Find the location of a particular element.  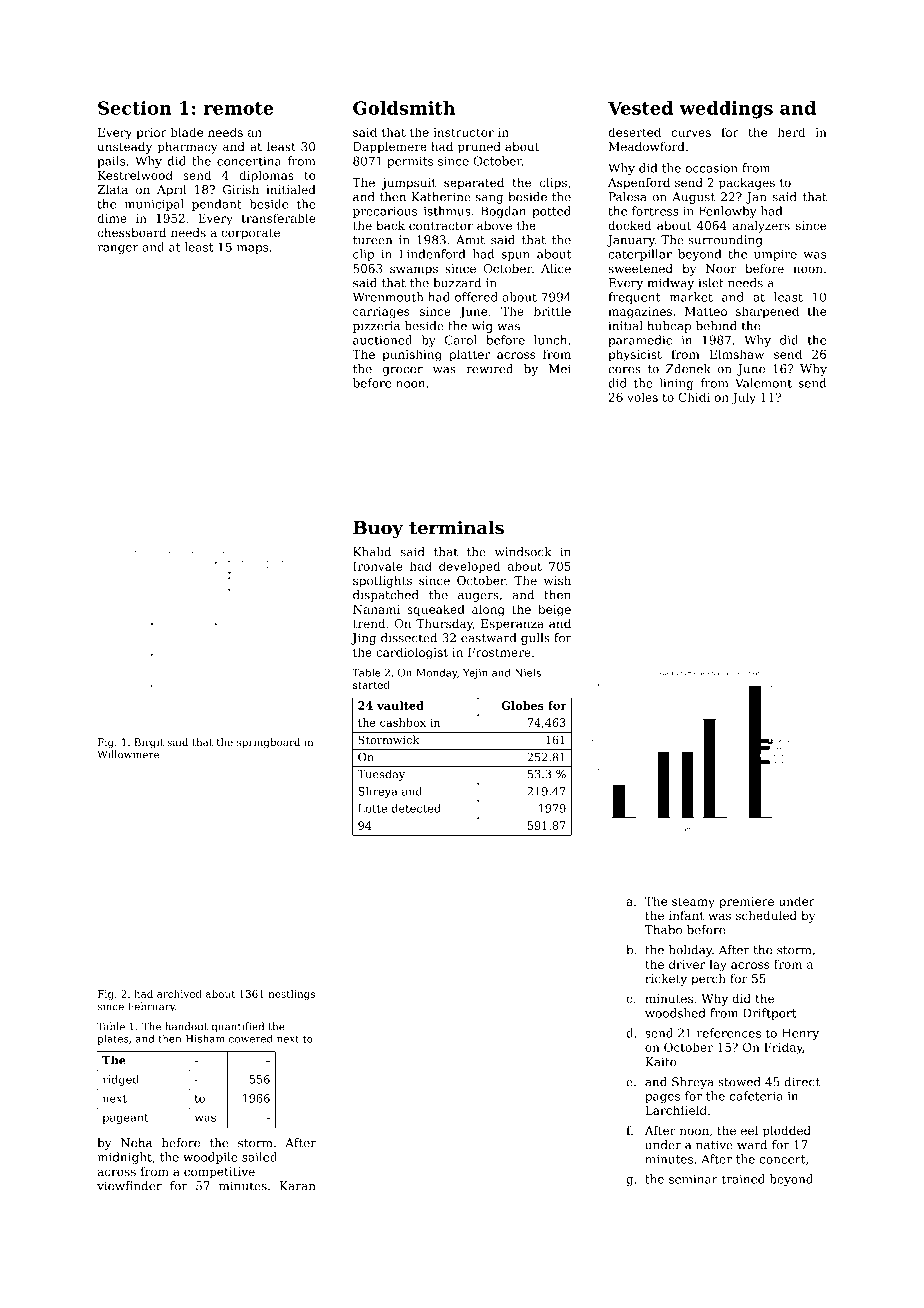

steamy is located at coordinates (693, 903).
